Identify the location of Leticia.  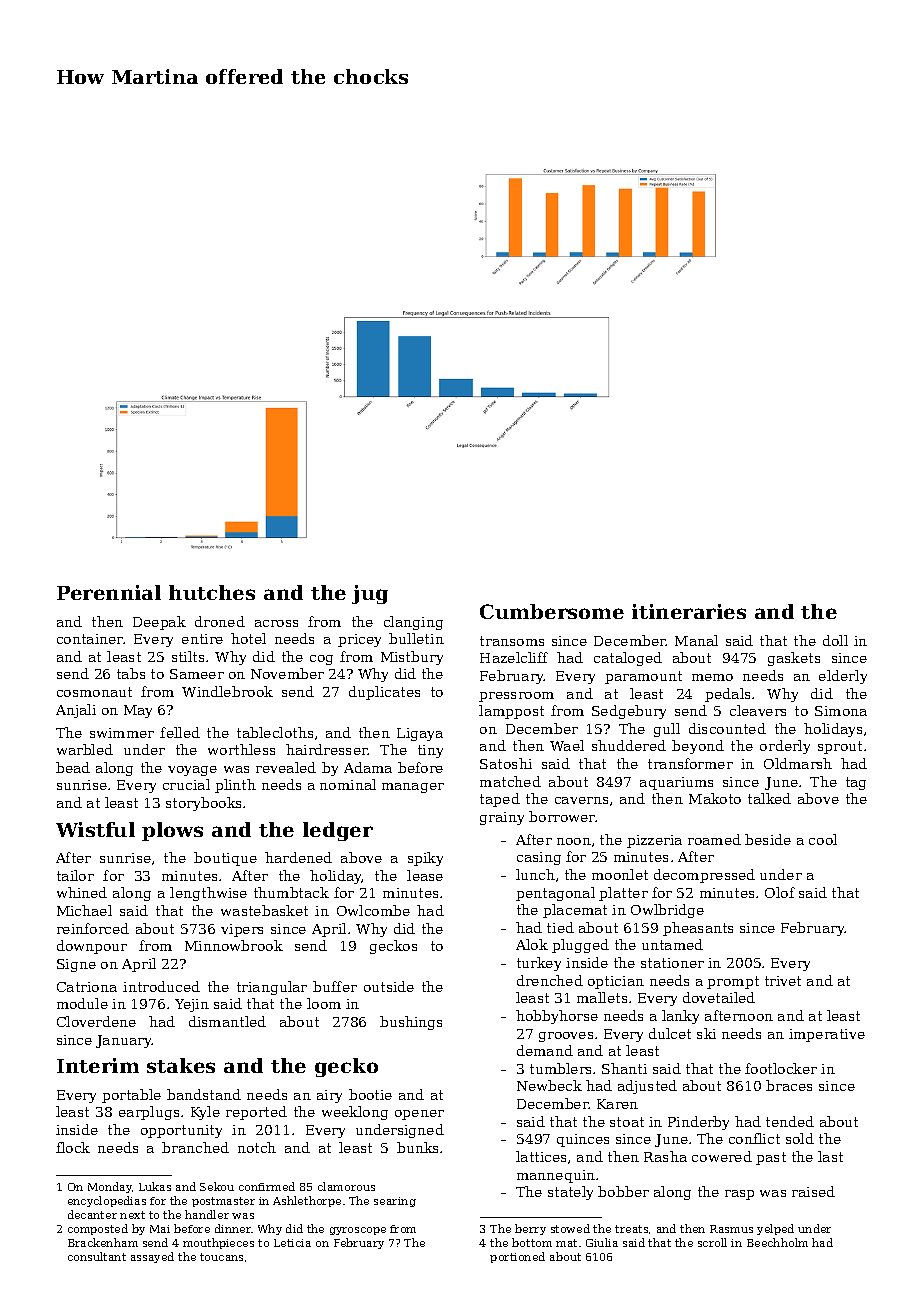
(292, 1243).
